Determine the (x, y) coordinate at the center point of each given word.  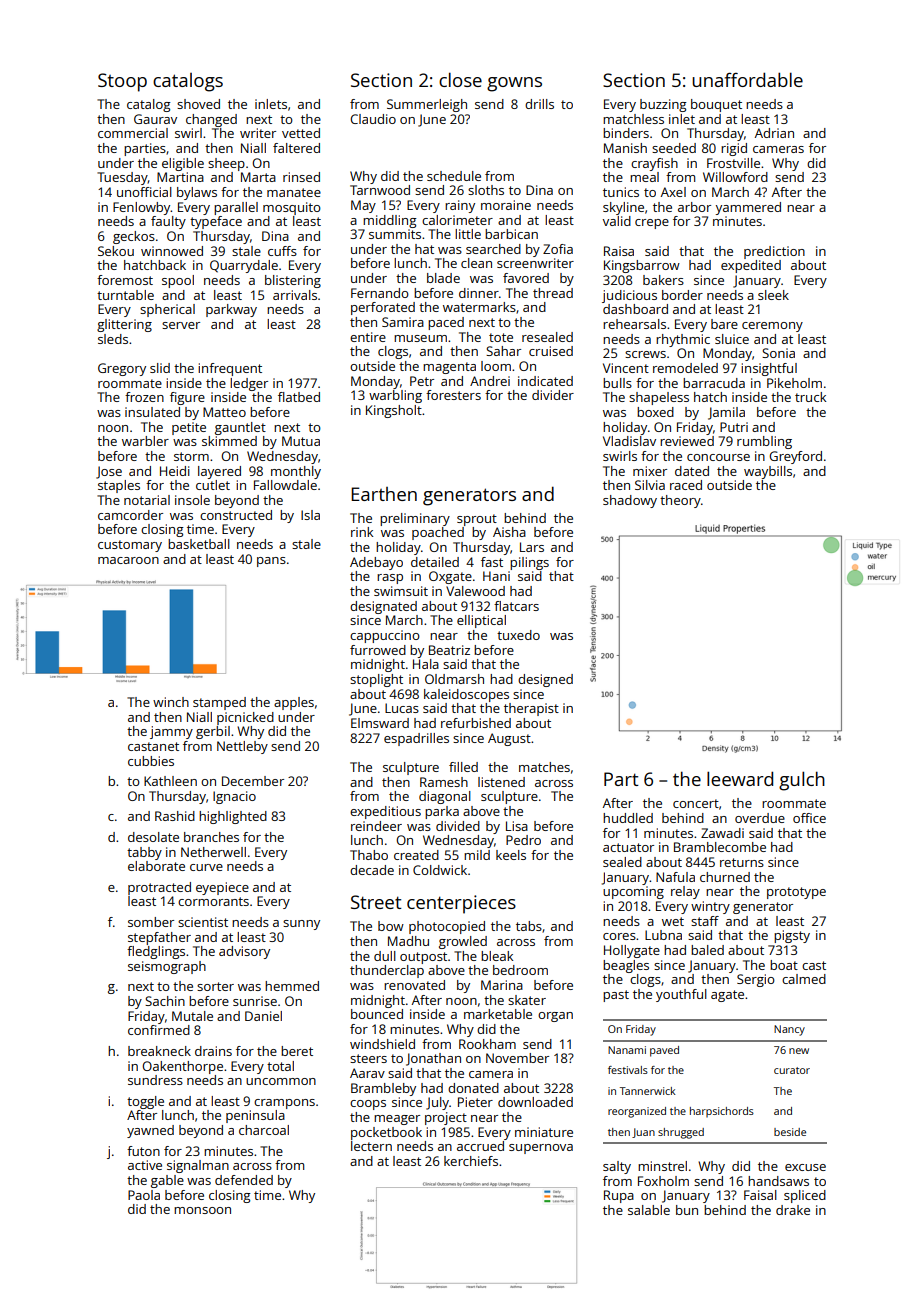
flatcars (516, 606)
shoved (198, 104)
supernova (541, 1149)
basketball (199, 544)
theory (680, 501)
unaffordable (747, 79)
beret (297, 1051)
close (460, 79)
